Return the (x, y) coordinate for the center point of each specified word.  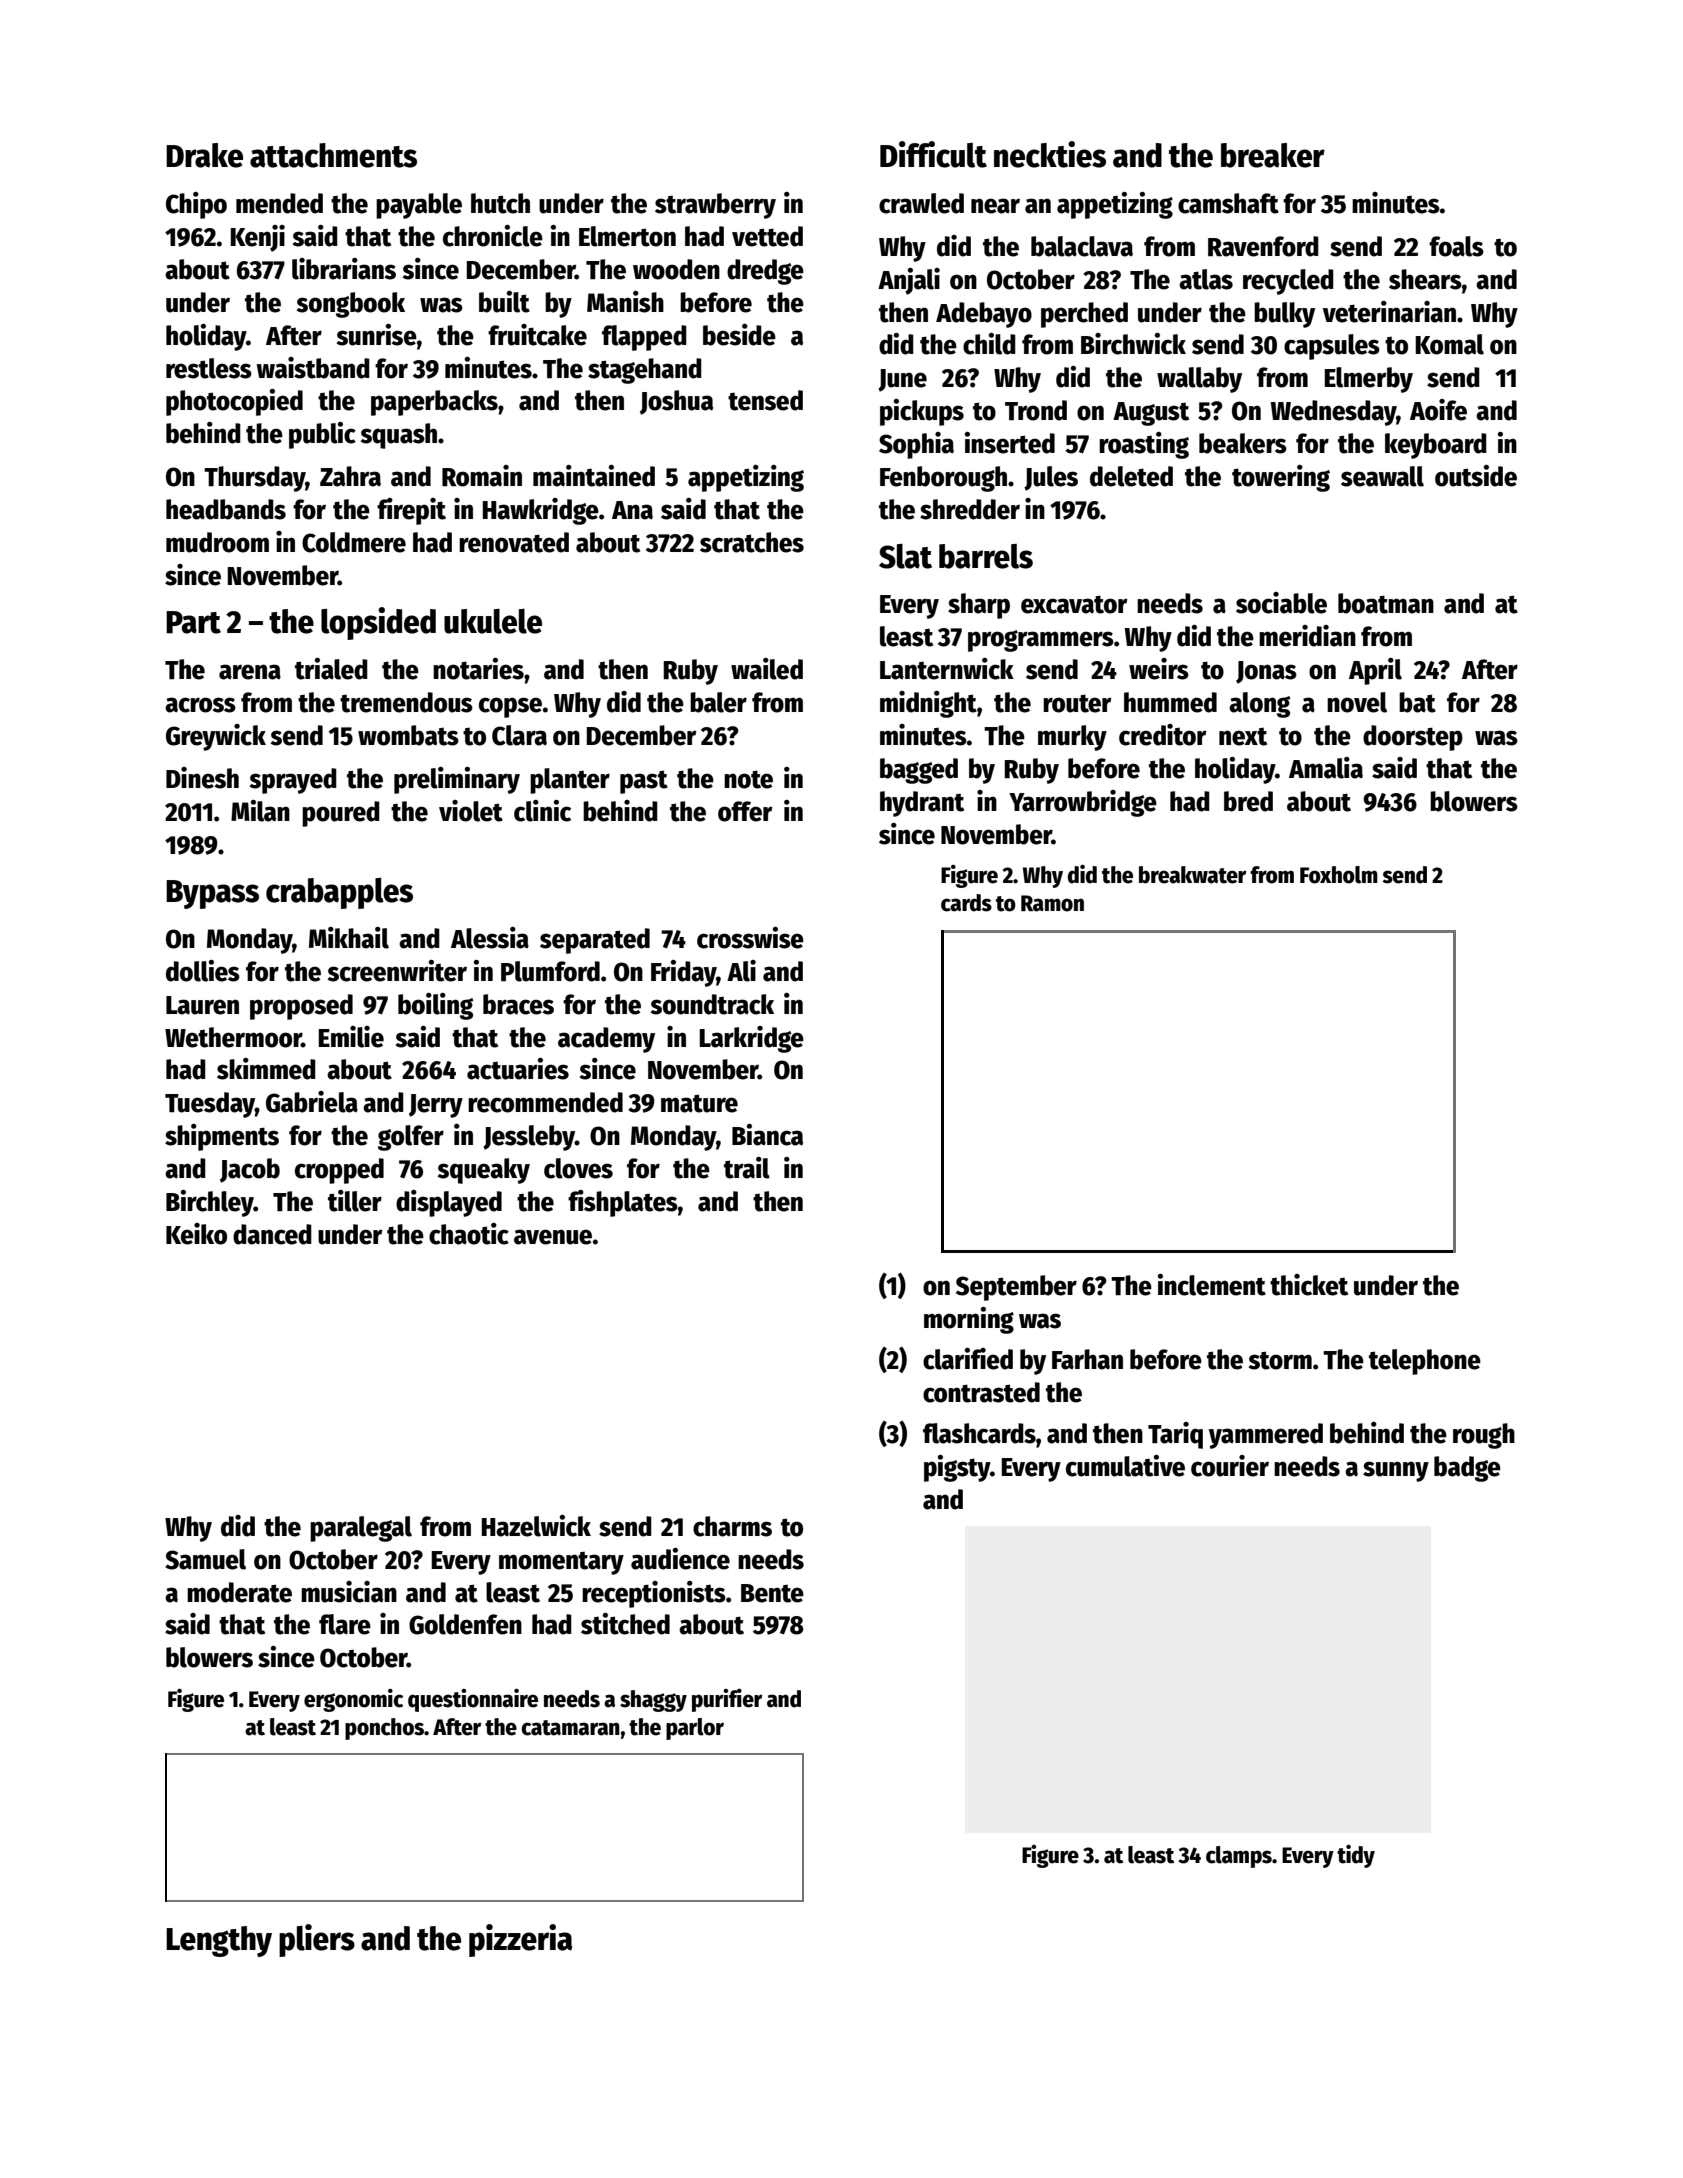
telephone (1425, 1362)
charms (732, 1526)
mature (699, 1103)
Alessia (490, 938)
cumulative (1125, 1466)
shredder (970, 509)
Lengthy (219, 1941)
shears (1425, 279)
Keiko (196, 1234)
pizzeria (520, 1940)
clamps (1239, 1857)
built (504, 302)
